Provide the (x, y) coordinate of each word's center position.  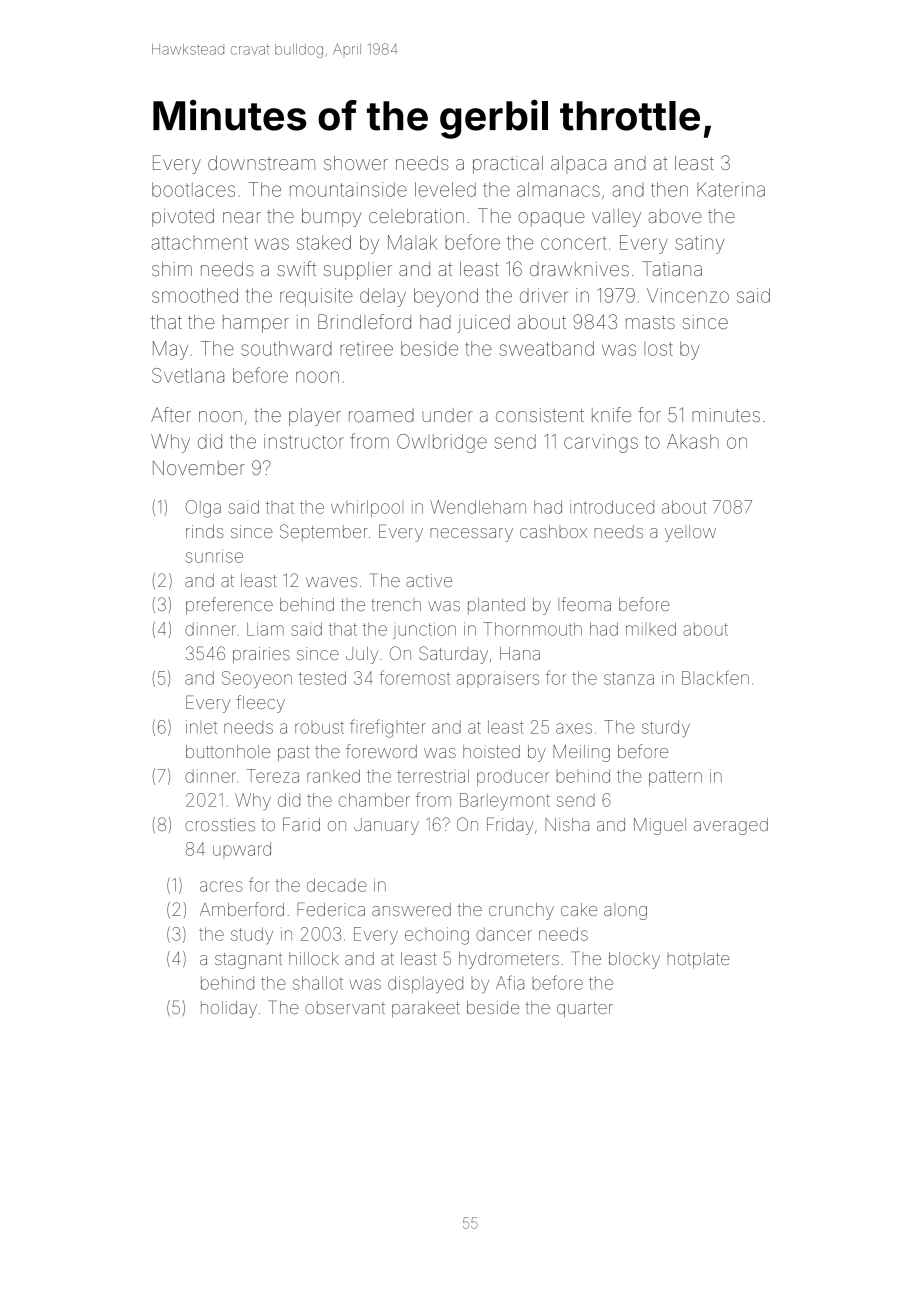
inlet (201, 727)
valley (616, 218)
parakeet (426, 1009)
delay (383, 297)
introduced (612, 507)
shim (172, 269)
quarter (585, 1010)
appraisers (498, 679)
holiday (229, 1009)
